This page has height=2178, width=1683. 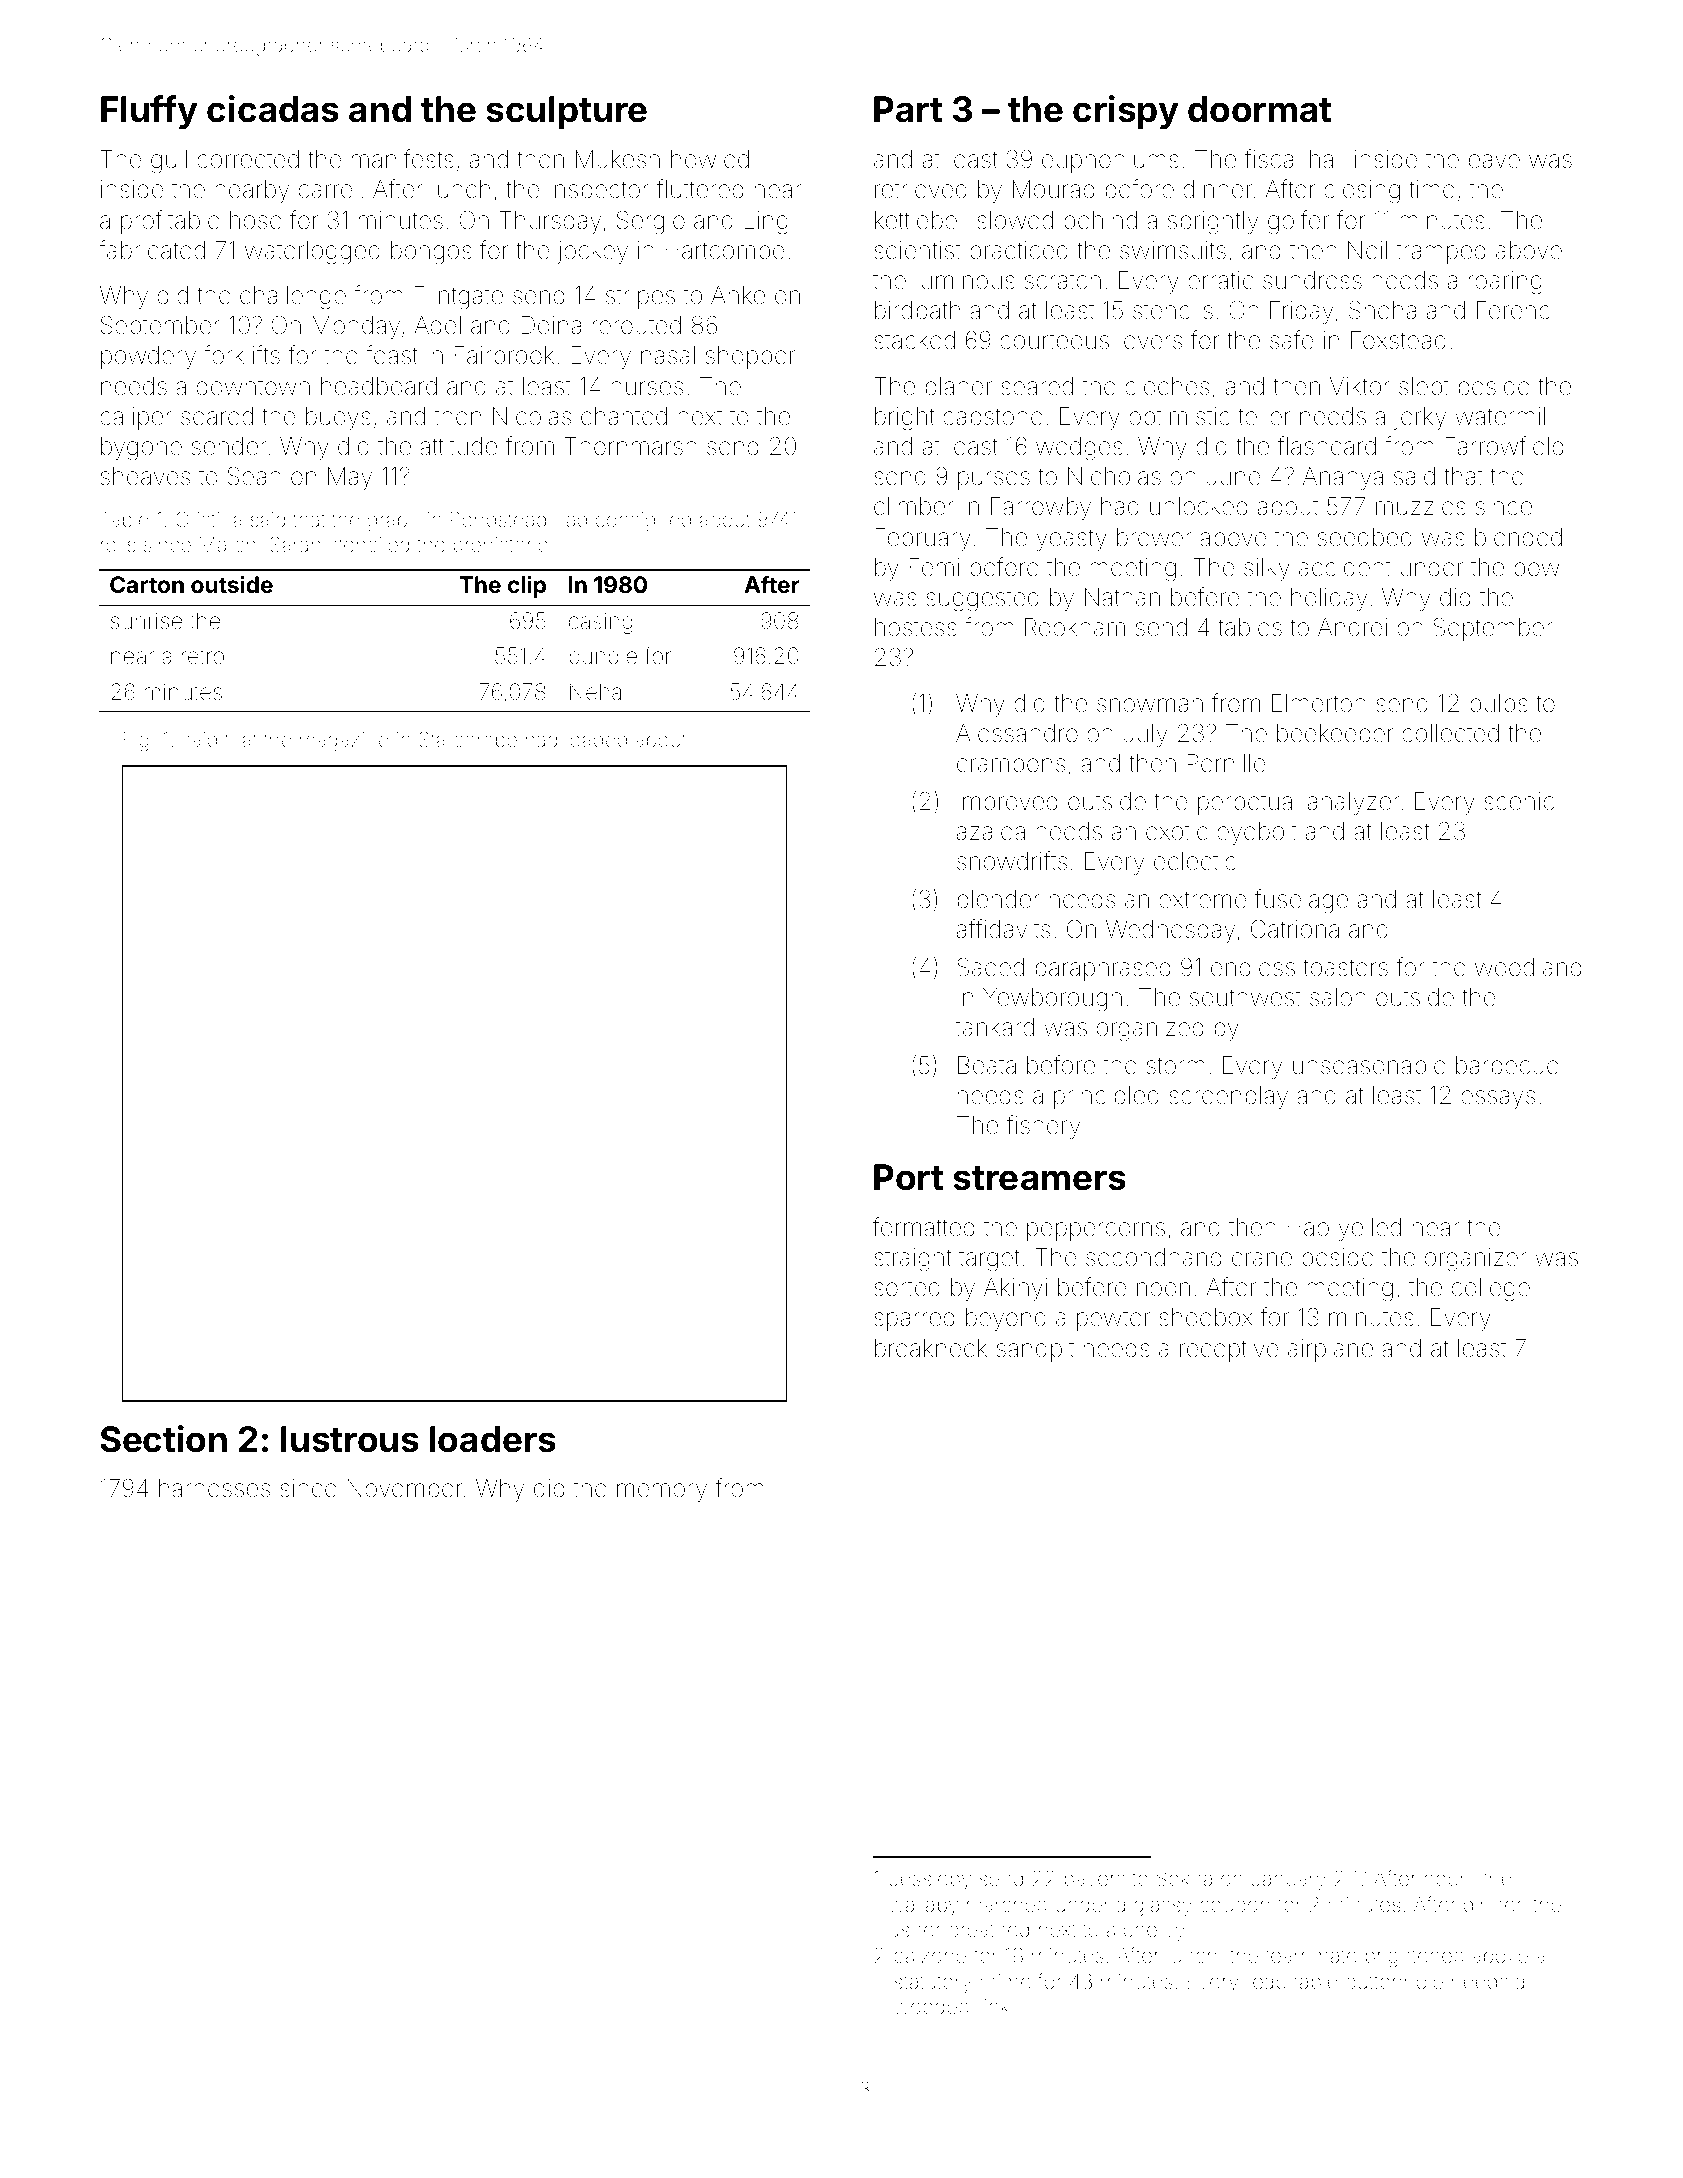 What do you see at coordinates (1319, 703) in the page?
I see `Elmerton` at bounding box center [1319, 703].
